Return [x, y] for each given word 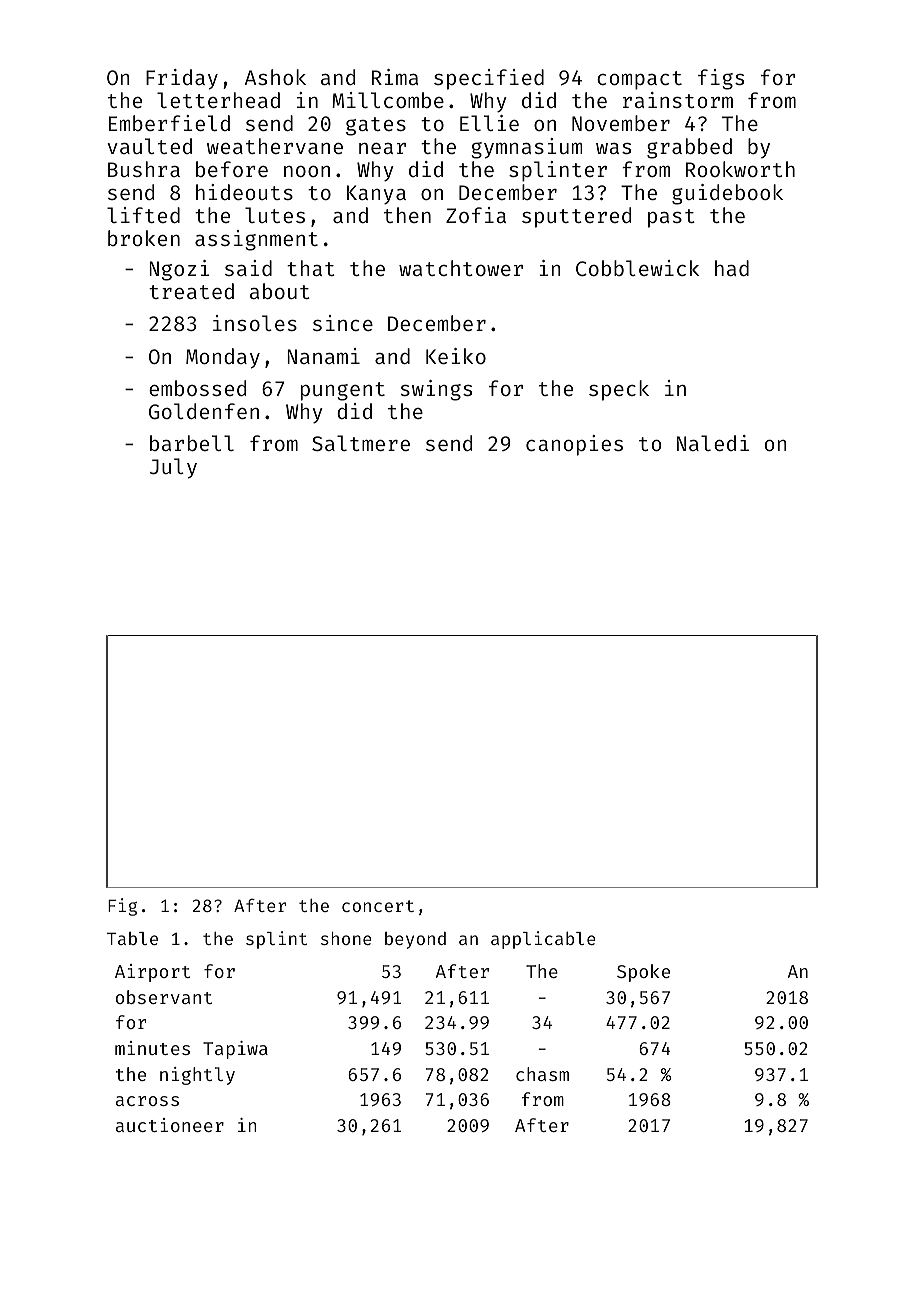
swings [436, 390]
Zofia [476, 215]
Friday [182, 79]
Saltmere [361, 443]
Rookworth [740, 169]
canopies [574, 445]
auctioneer [170, 1125]
